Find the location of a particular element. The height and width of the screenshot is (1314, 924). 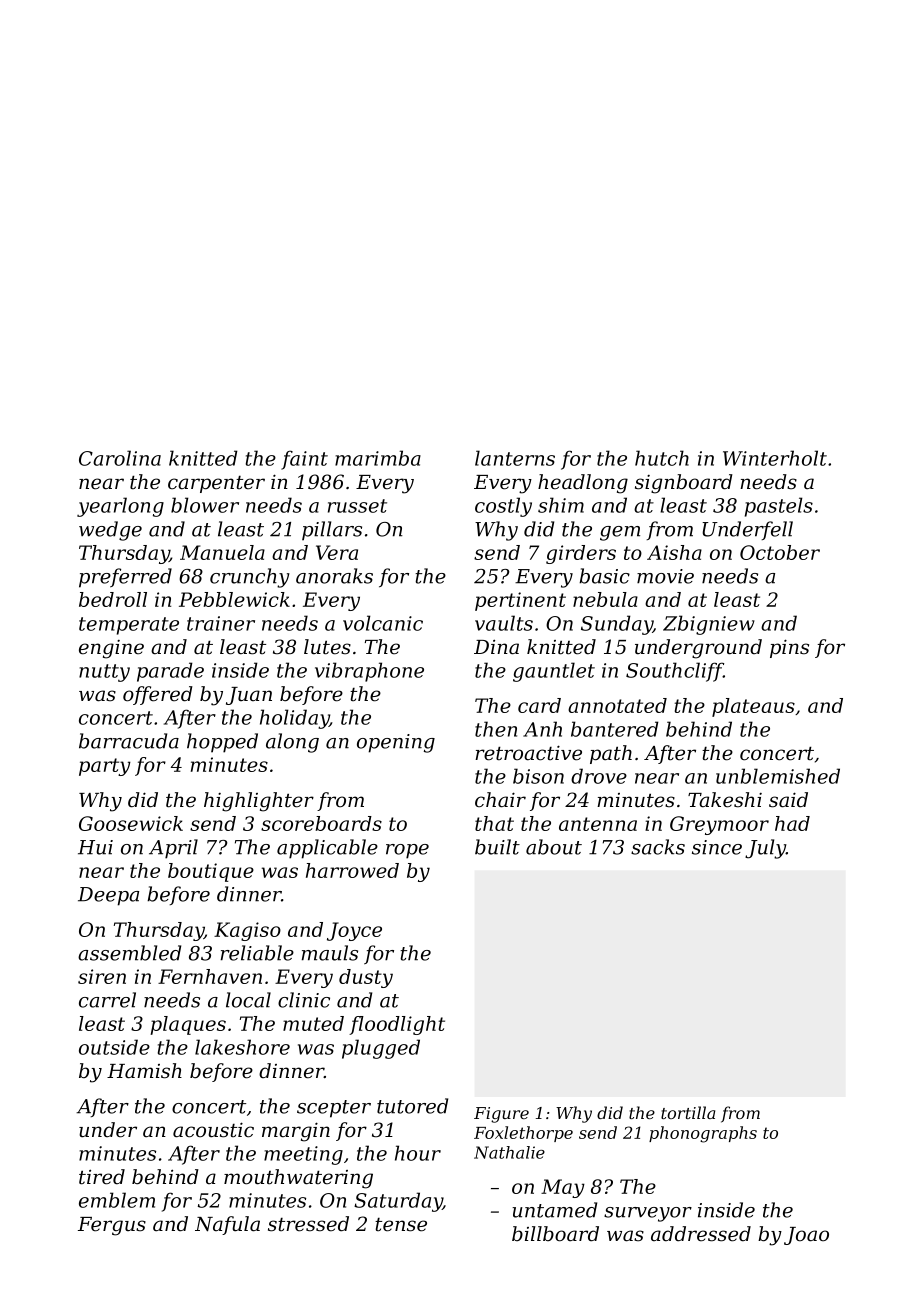

Carolina is located at coordinates (120, 458).
